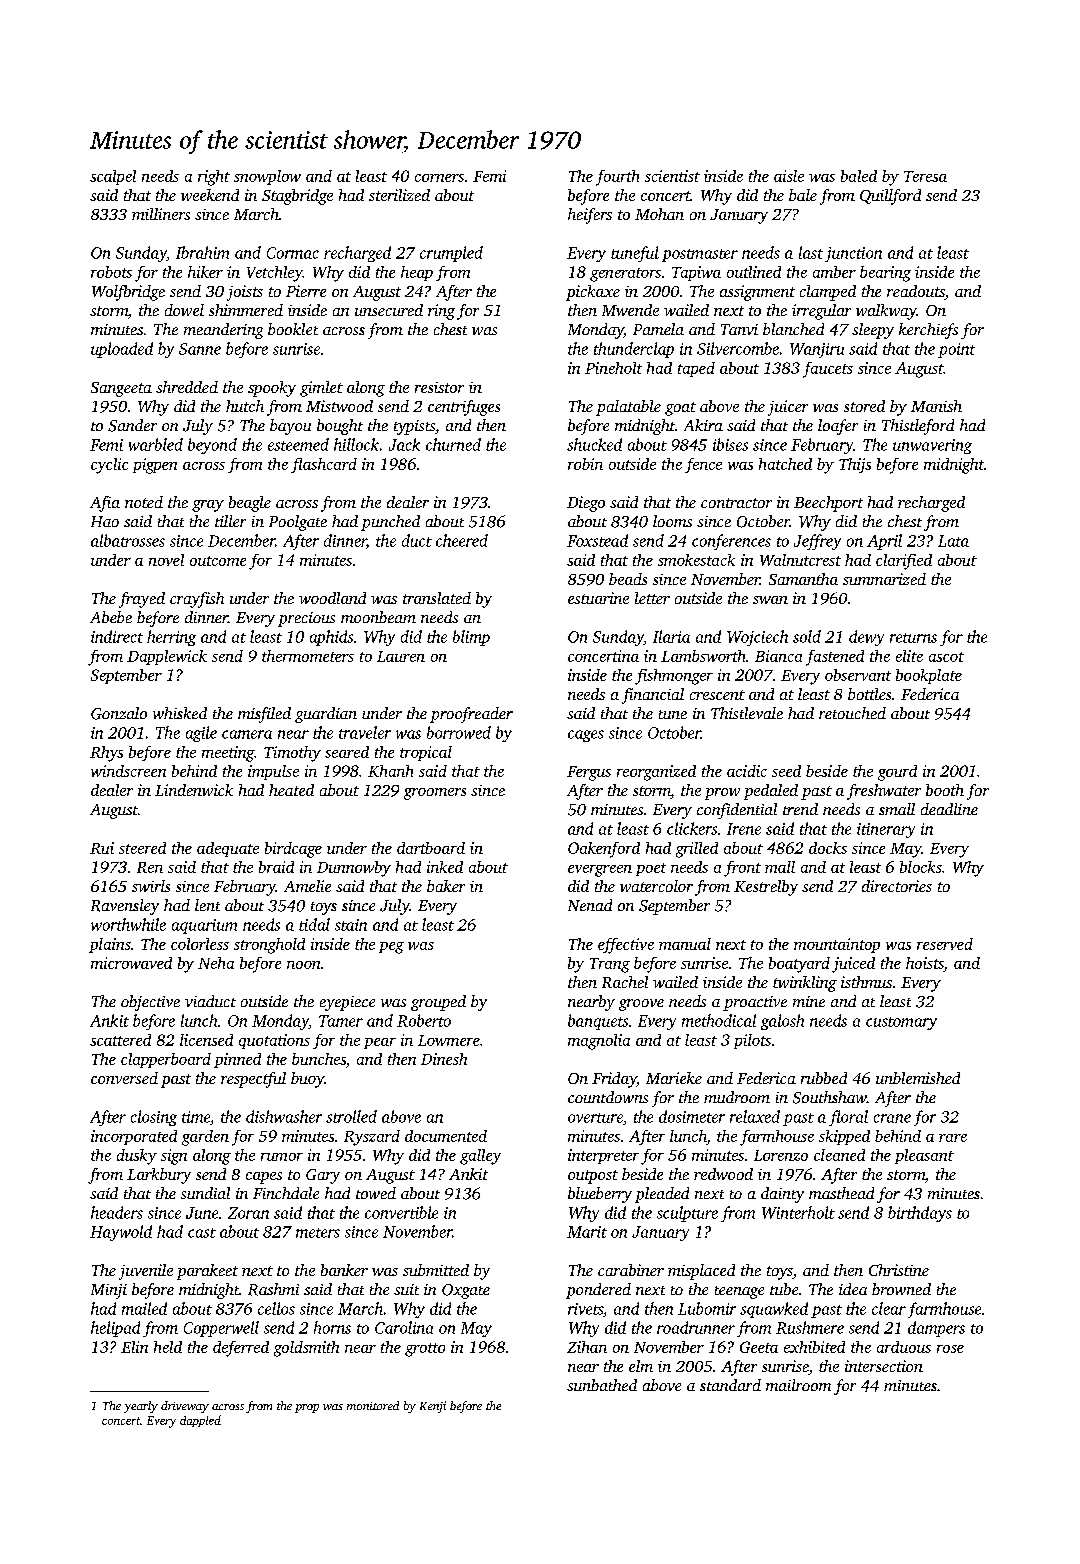 Image resolution: width=1080 pixels, height=1564 pixels. What do you see at coordinates (144, 1308) in the screenshot?
I see `mailed` at bounding box center [144, 1308].
